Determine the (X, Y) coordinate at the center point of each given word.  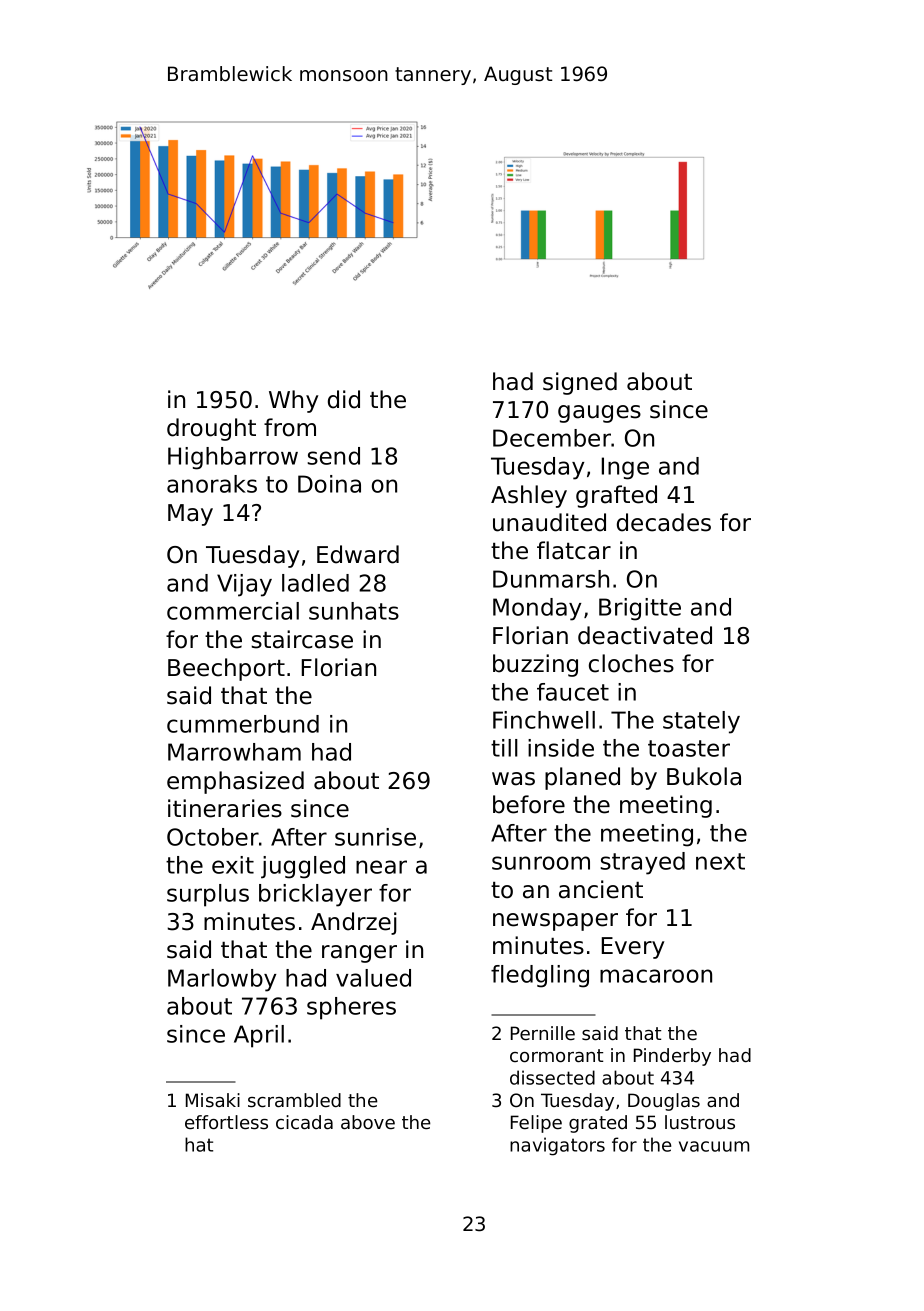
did (344, 399)
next (720, 861)
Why (293, 401)
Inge (625, 468)
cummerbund (243, 724)
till (504, 748)
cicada (304, 1122)
